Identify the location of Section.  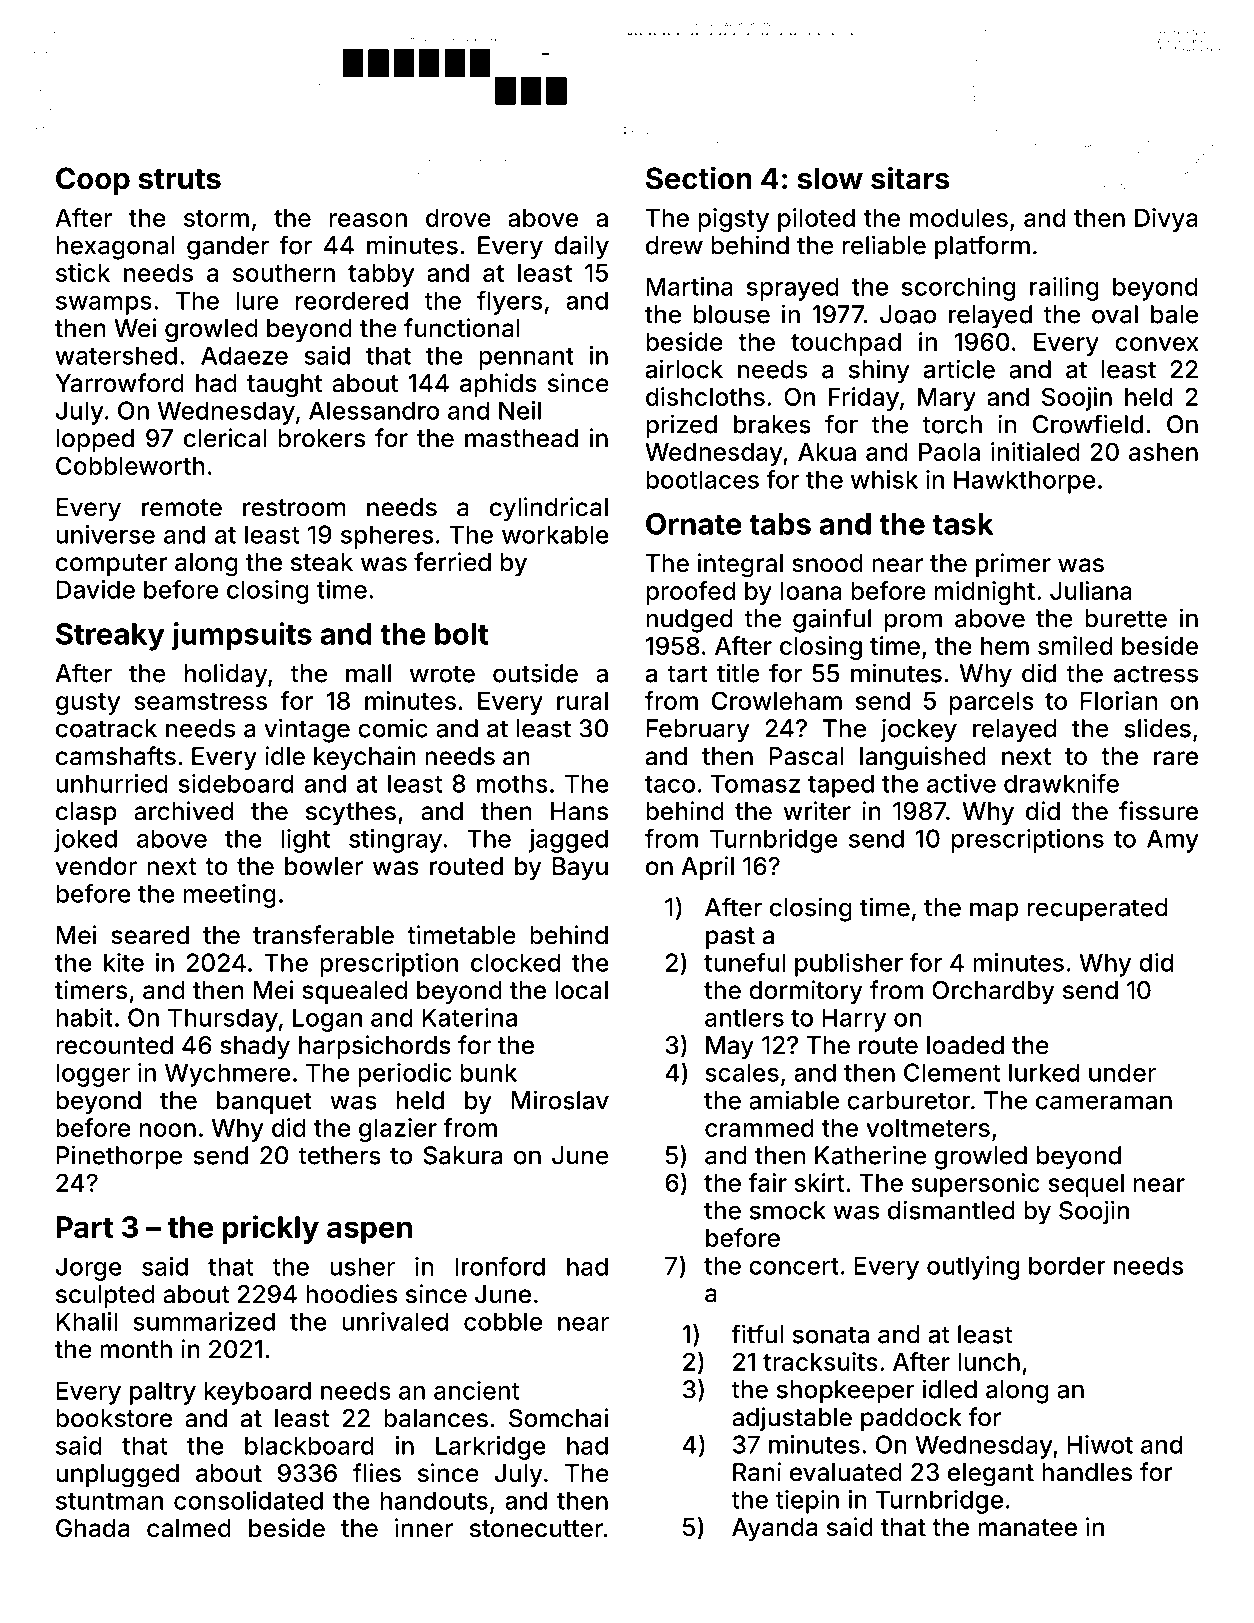
(699, 178).
